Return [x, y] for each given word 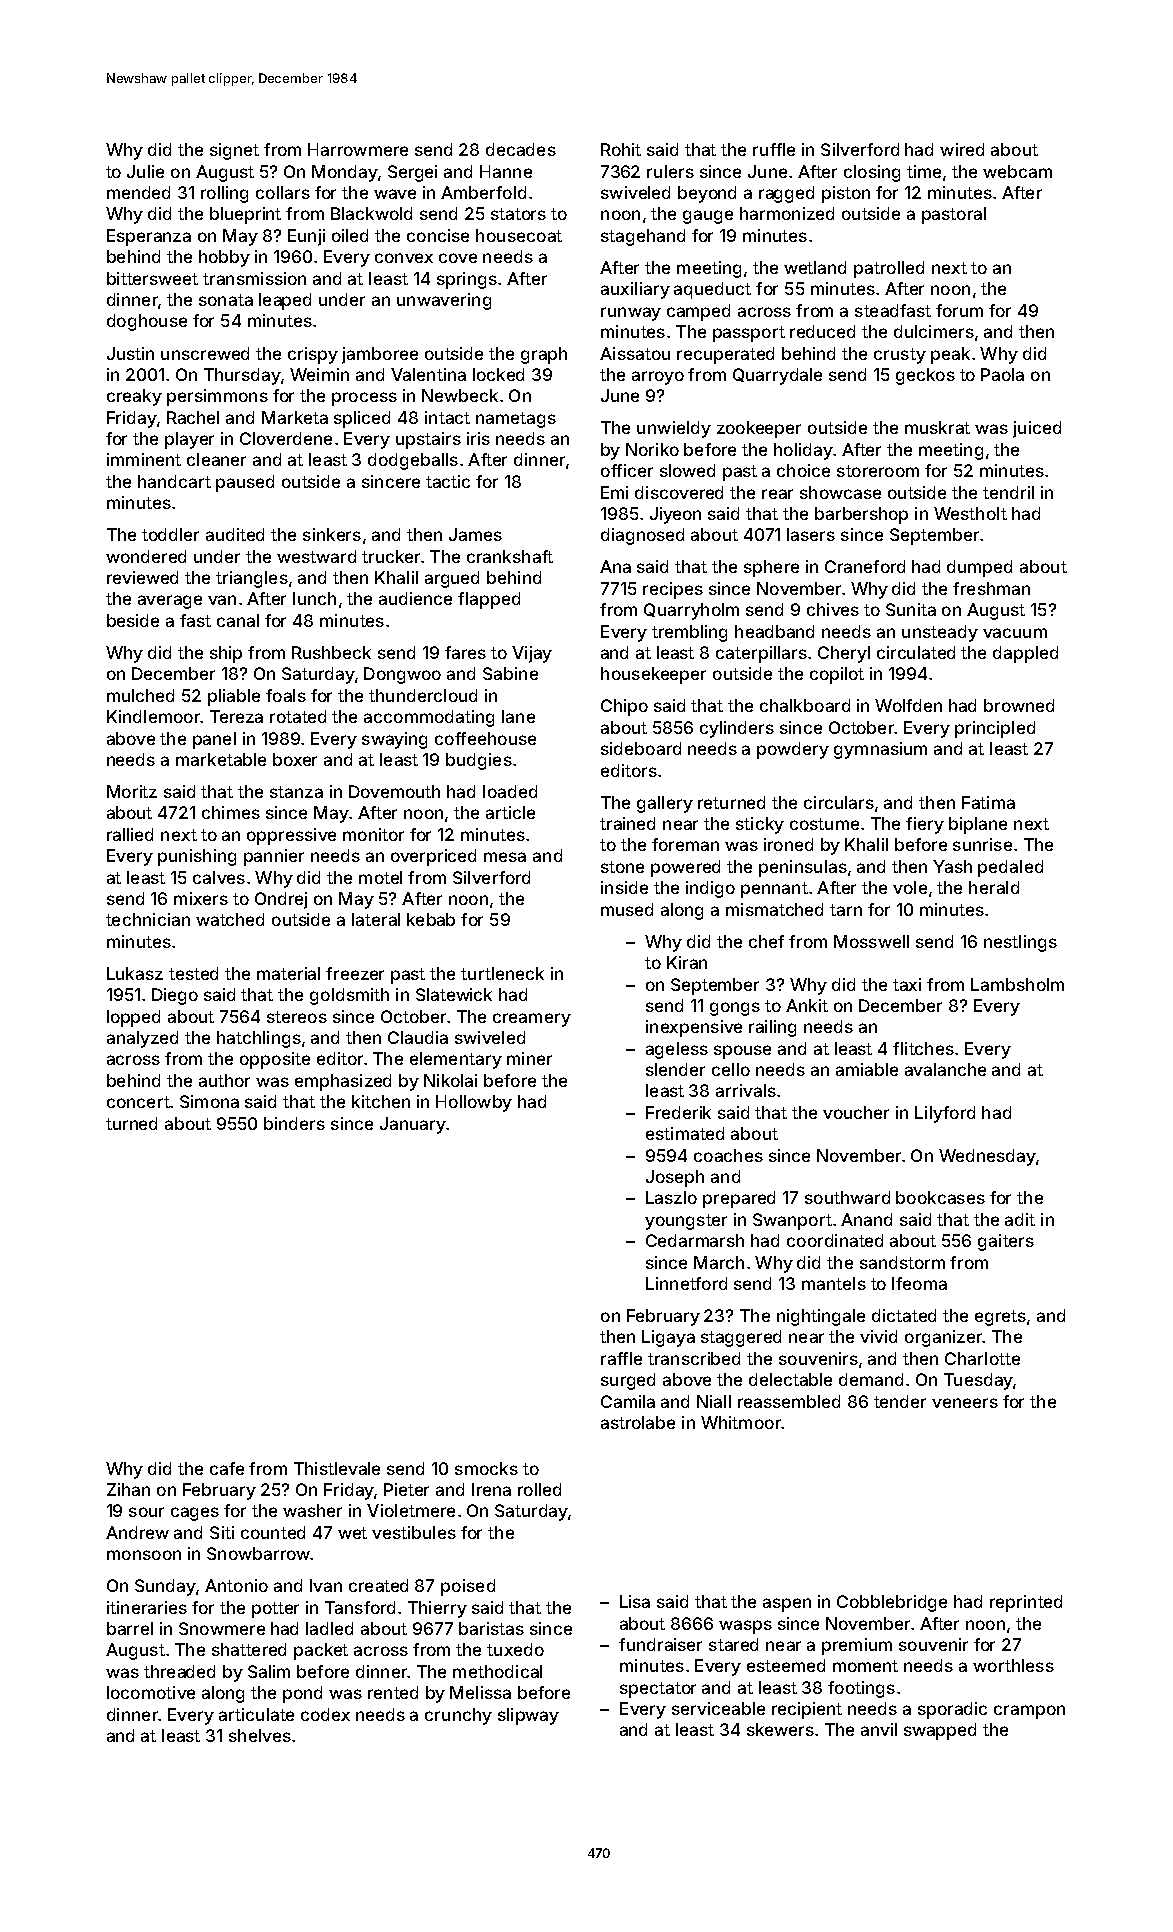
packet [321, 1651]
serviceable [718, 1708]
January [413, 1125]
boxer [295, 759]
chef [766, 941]
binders [294, 1123]
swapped [940, 1731]
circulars [839, 802]
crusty [900, 356]
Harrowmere [358, 149]
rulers [670, 171]
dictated [904, 1315]
